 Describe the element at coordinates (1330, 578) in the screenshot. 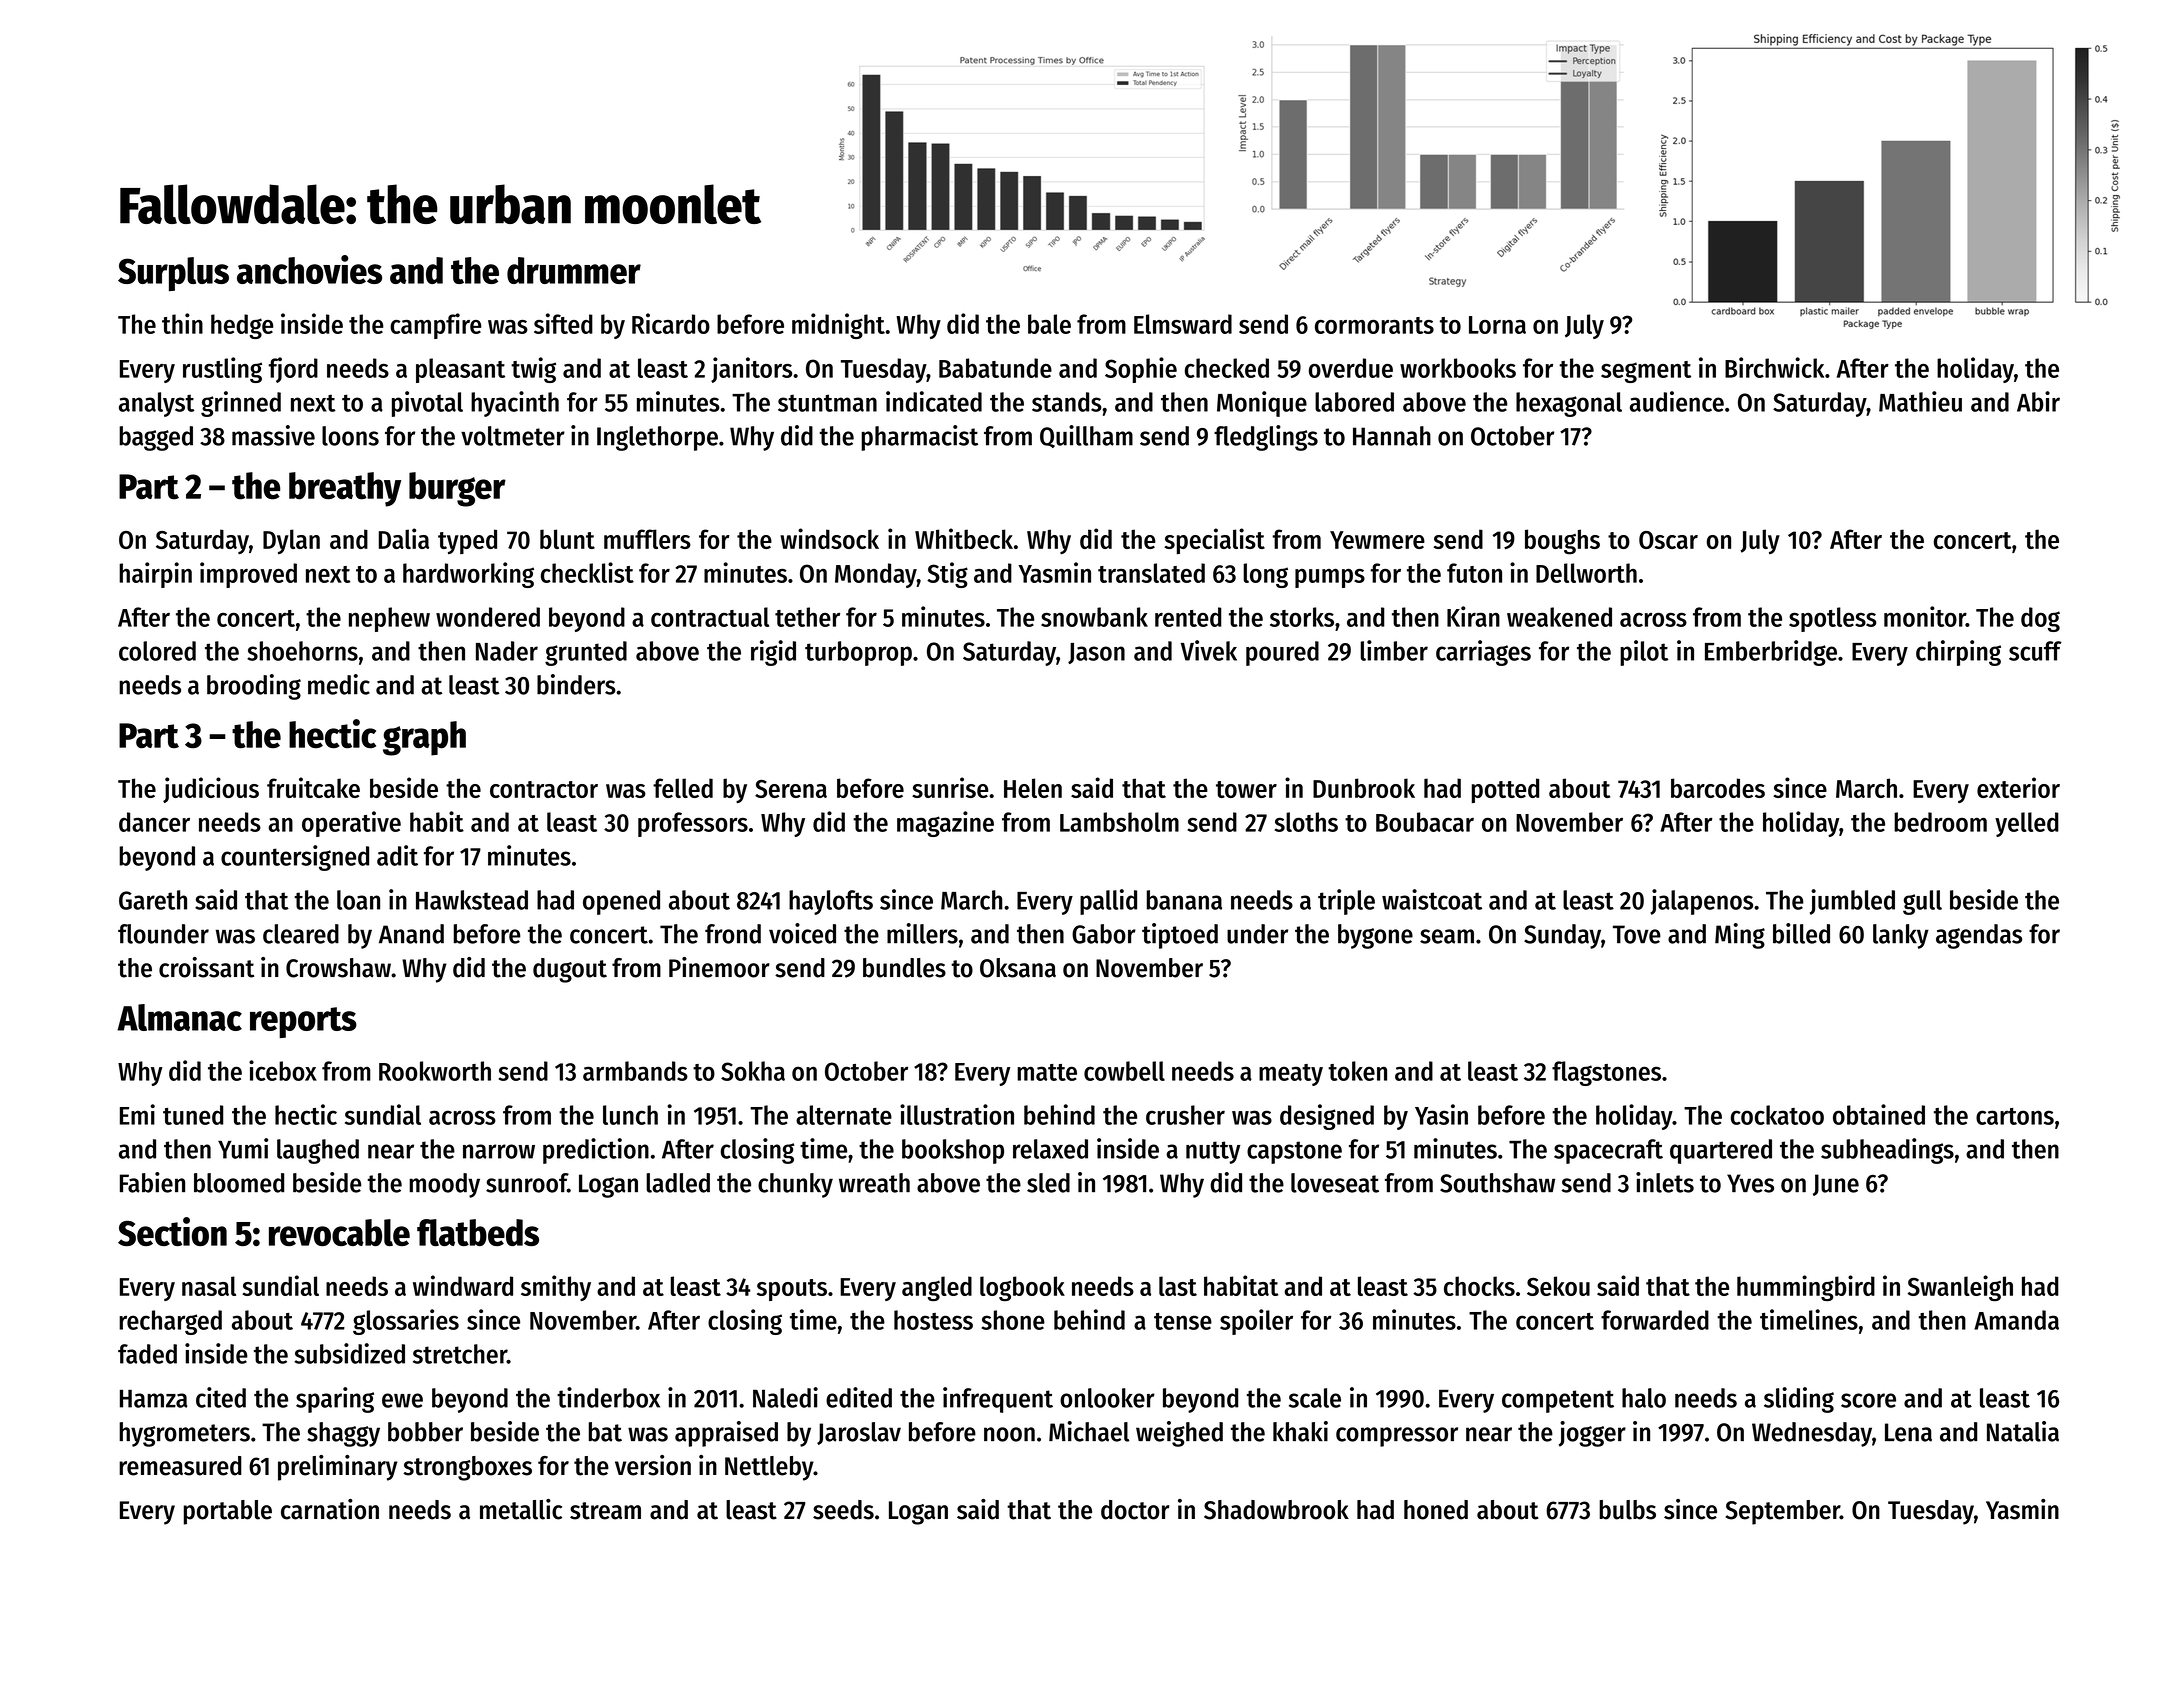

I see `pumps` at that location.
